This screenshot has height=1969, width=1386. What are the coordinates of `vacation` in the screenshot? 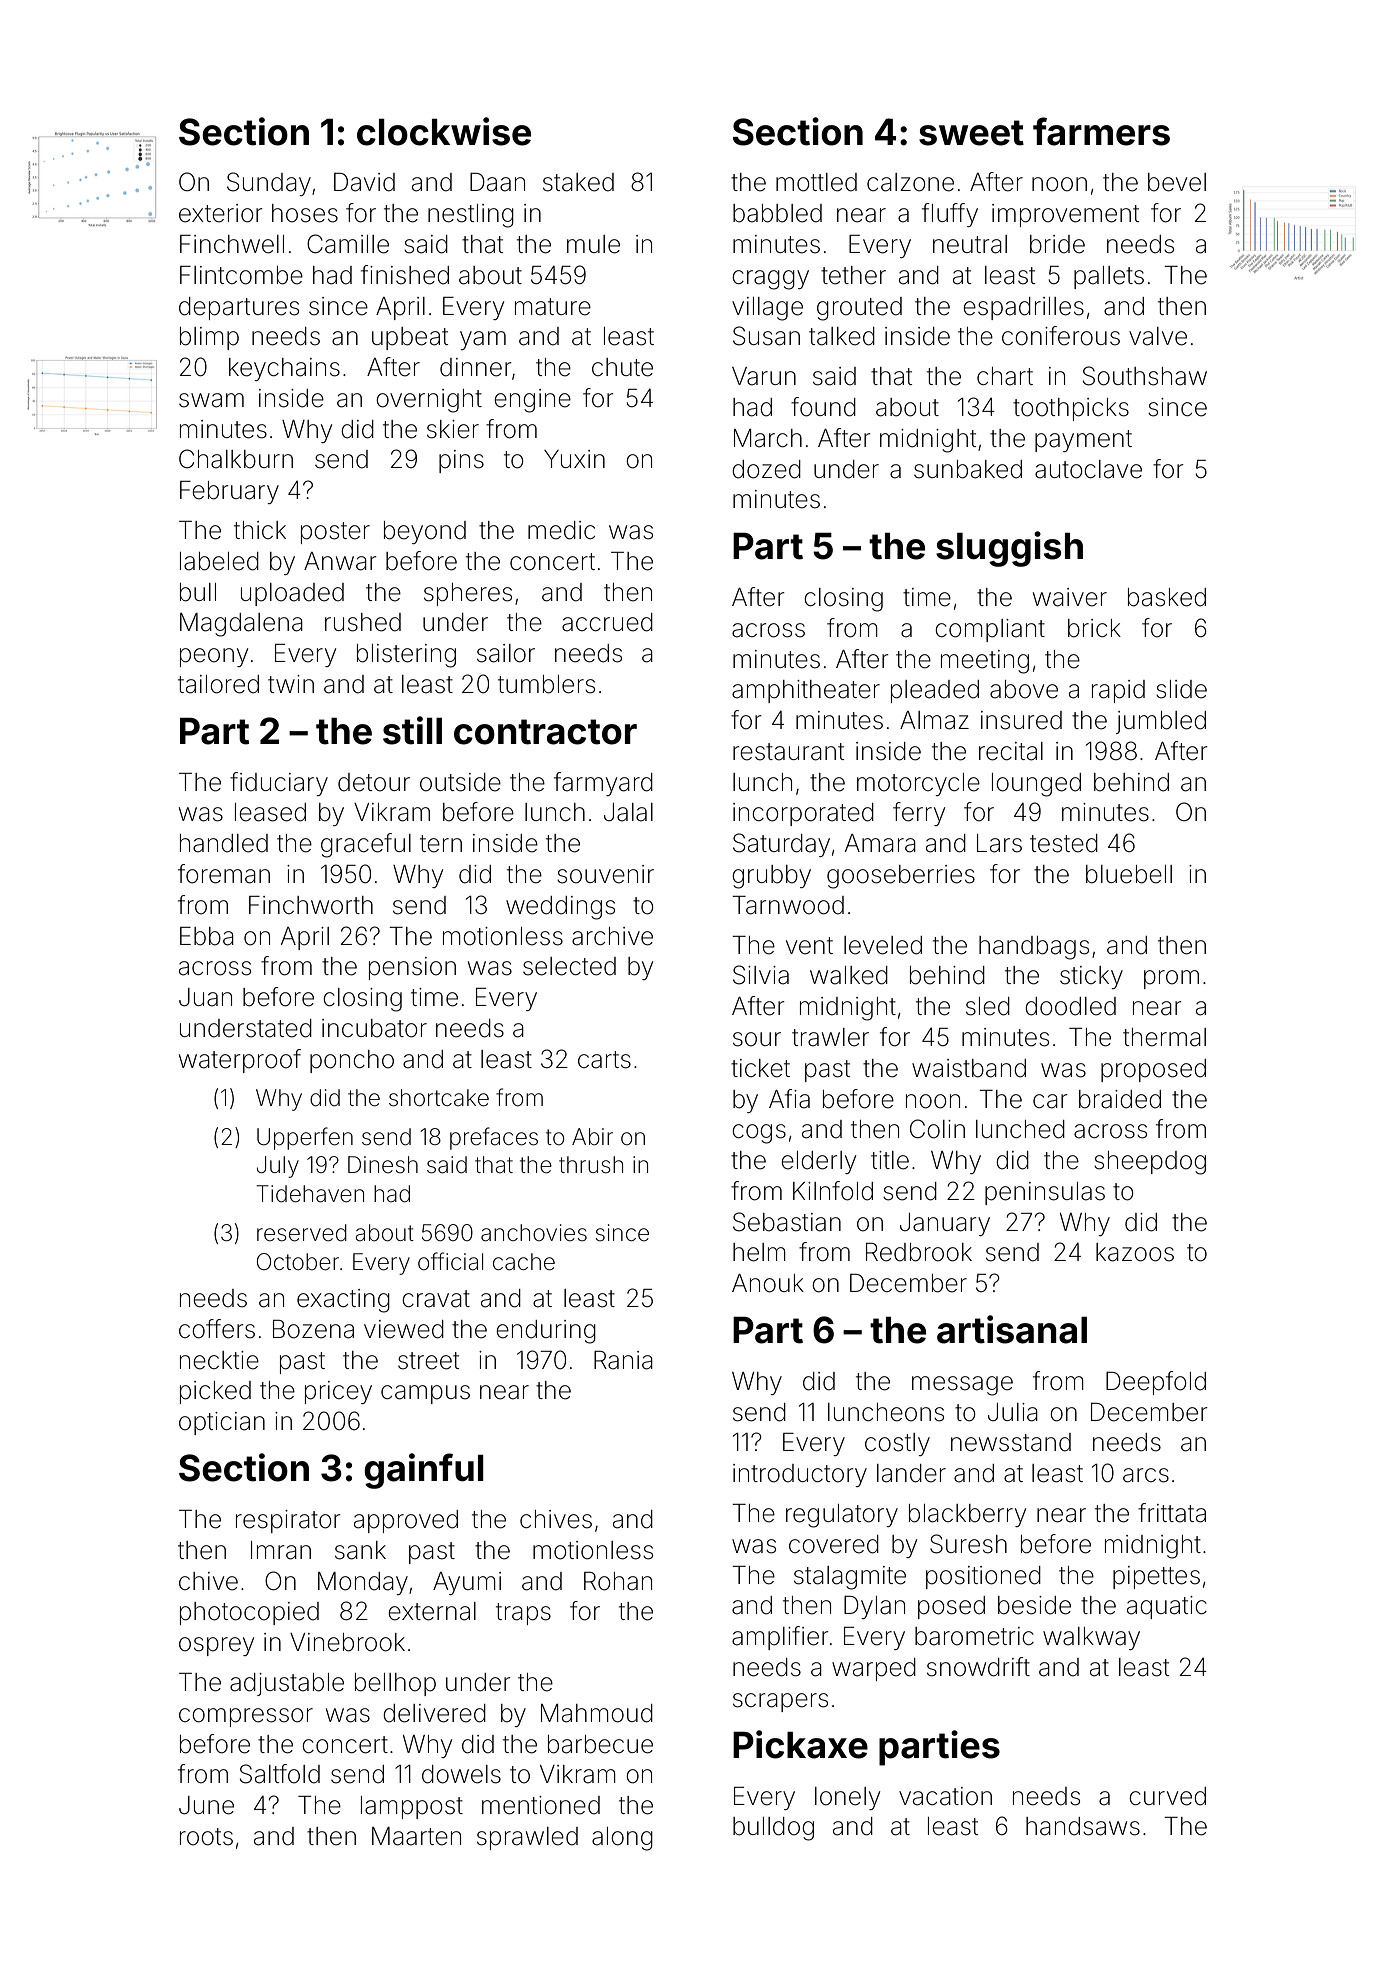 It's located at (945, 1796).
